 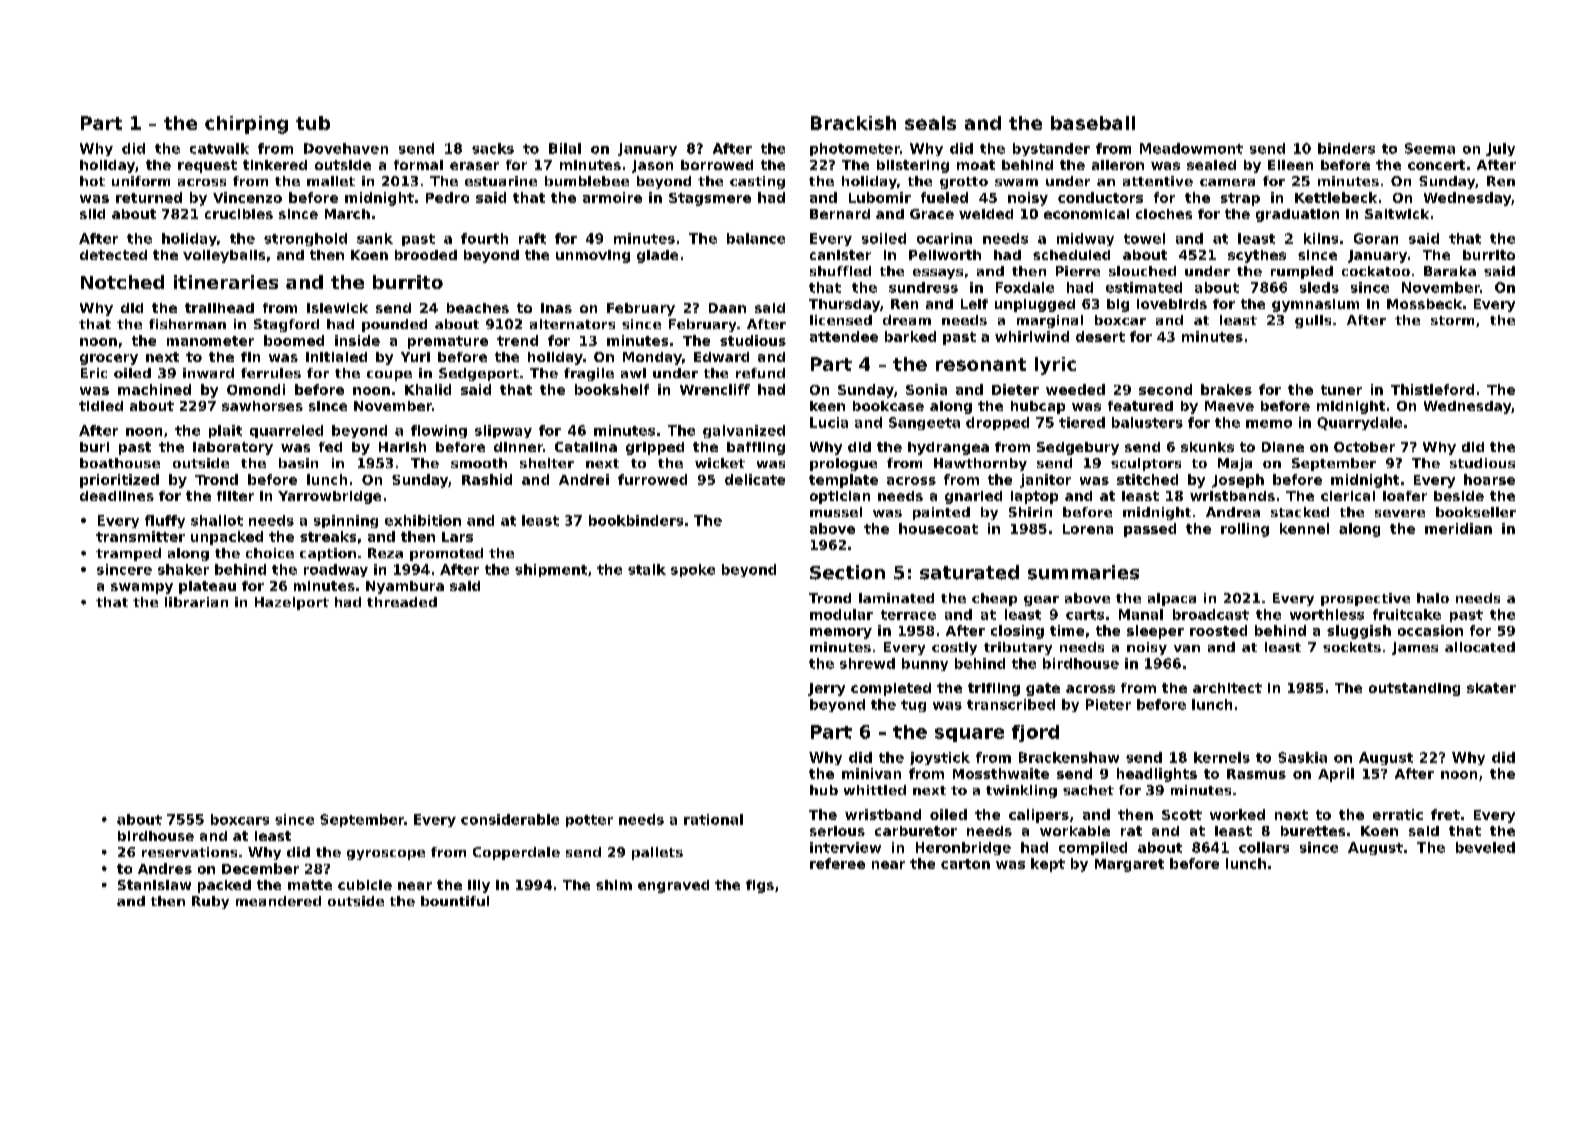 I want to click on blistering, so click(x=913, y=166).
